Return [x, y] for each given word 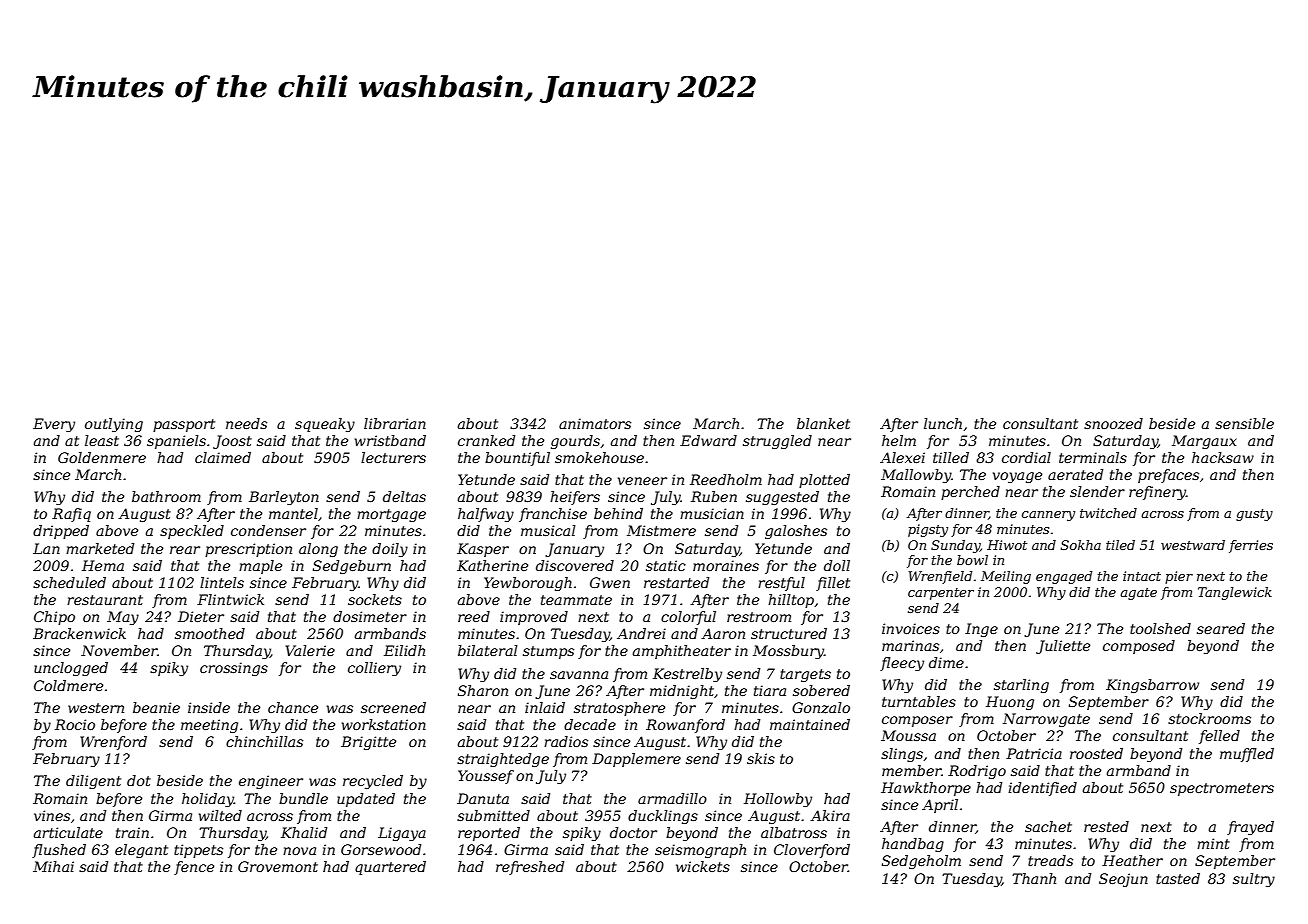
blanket [823, 423]
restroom [759, 617]
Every [54, 425]
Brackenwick [79, 633]
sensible [1244, 423]
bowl [972, 560]
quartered [390, 868]
